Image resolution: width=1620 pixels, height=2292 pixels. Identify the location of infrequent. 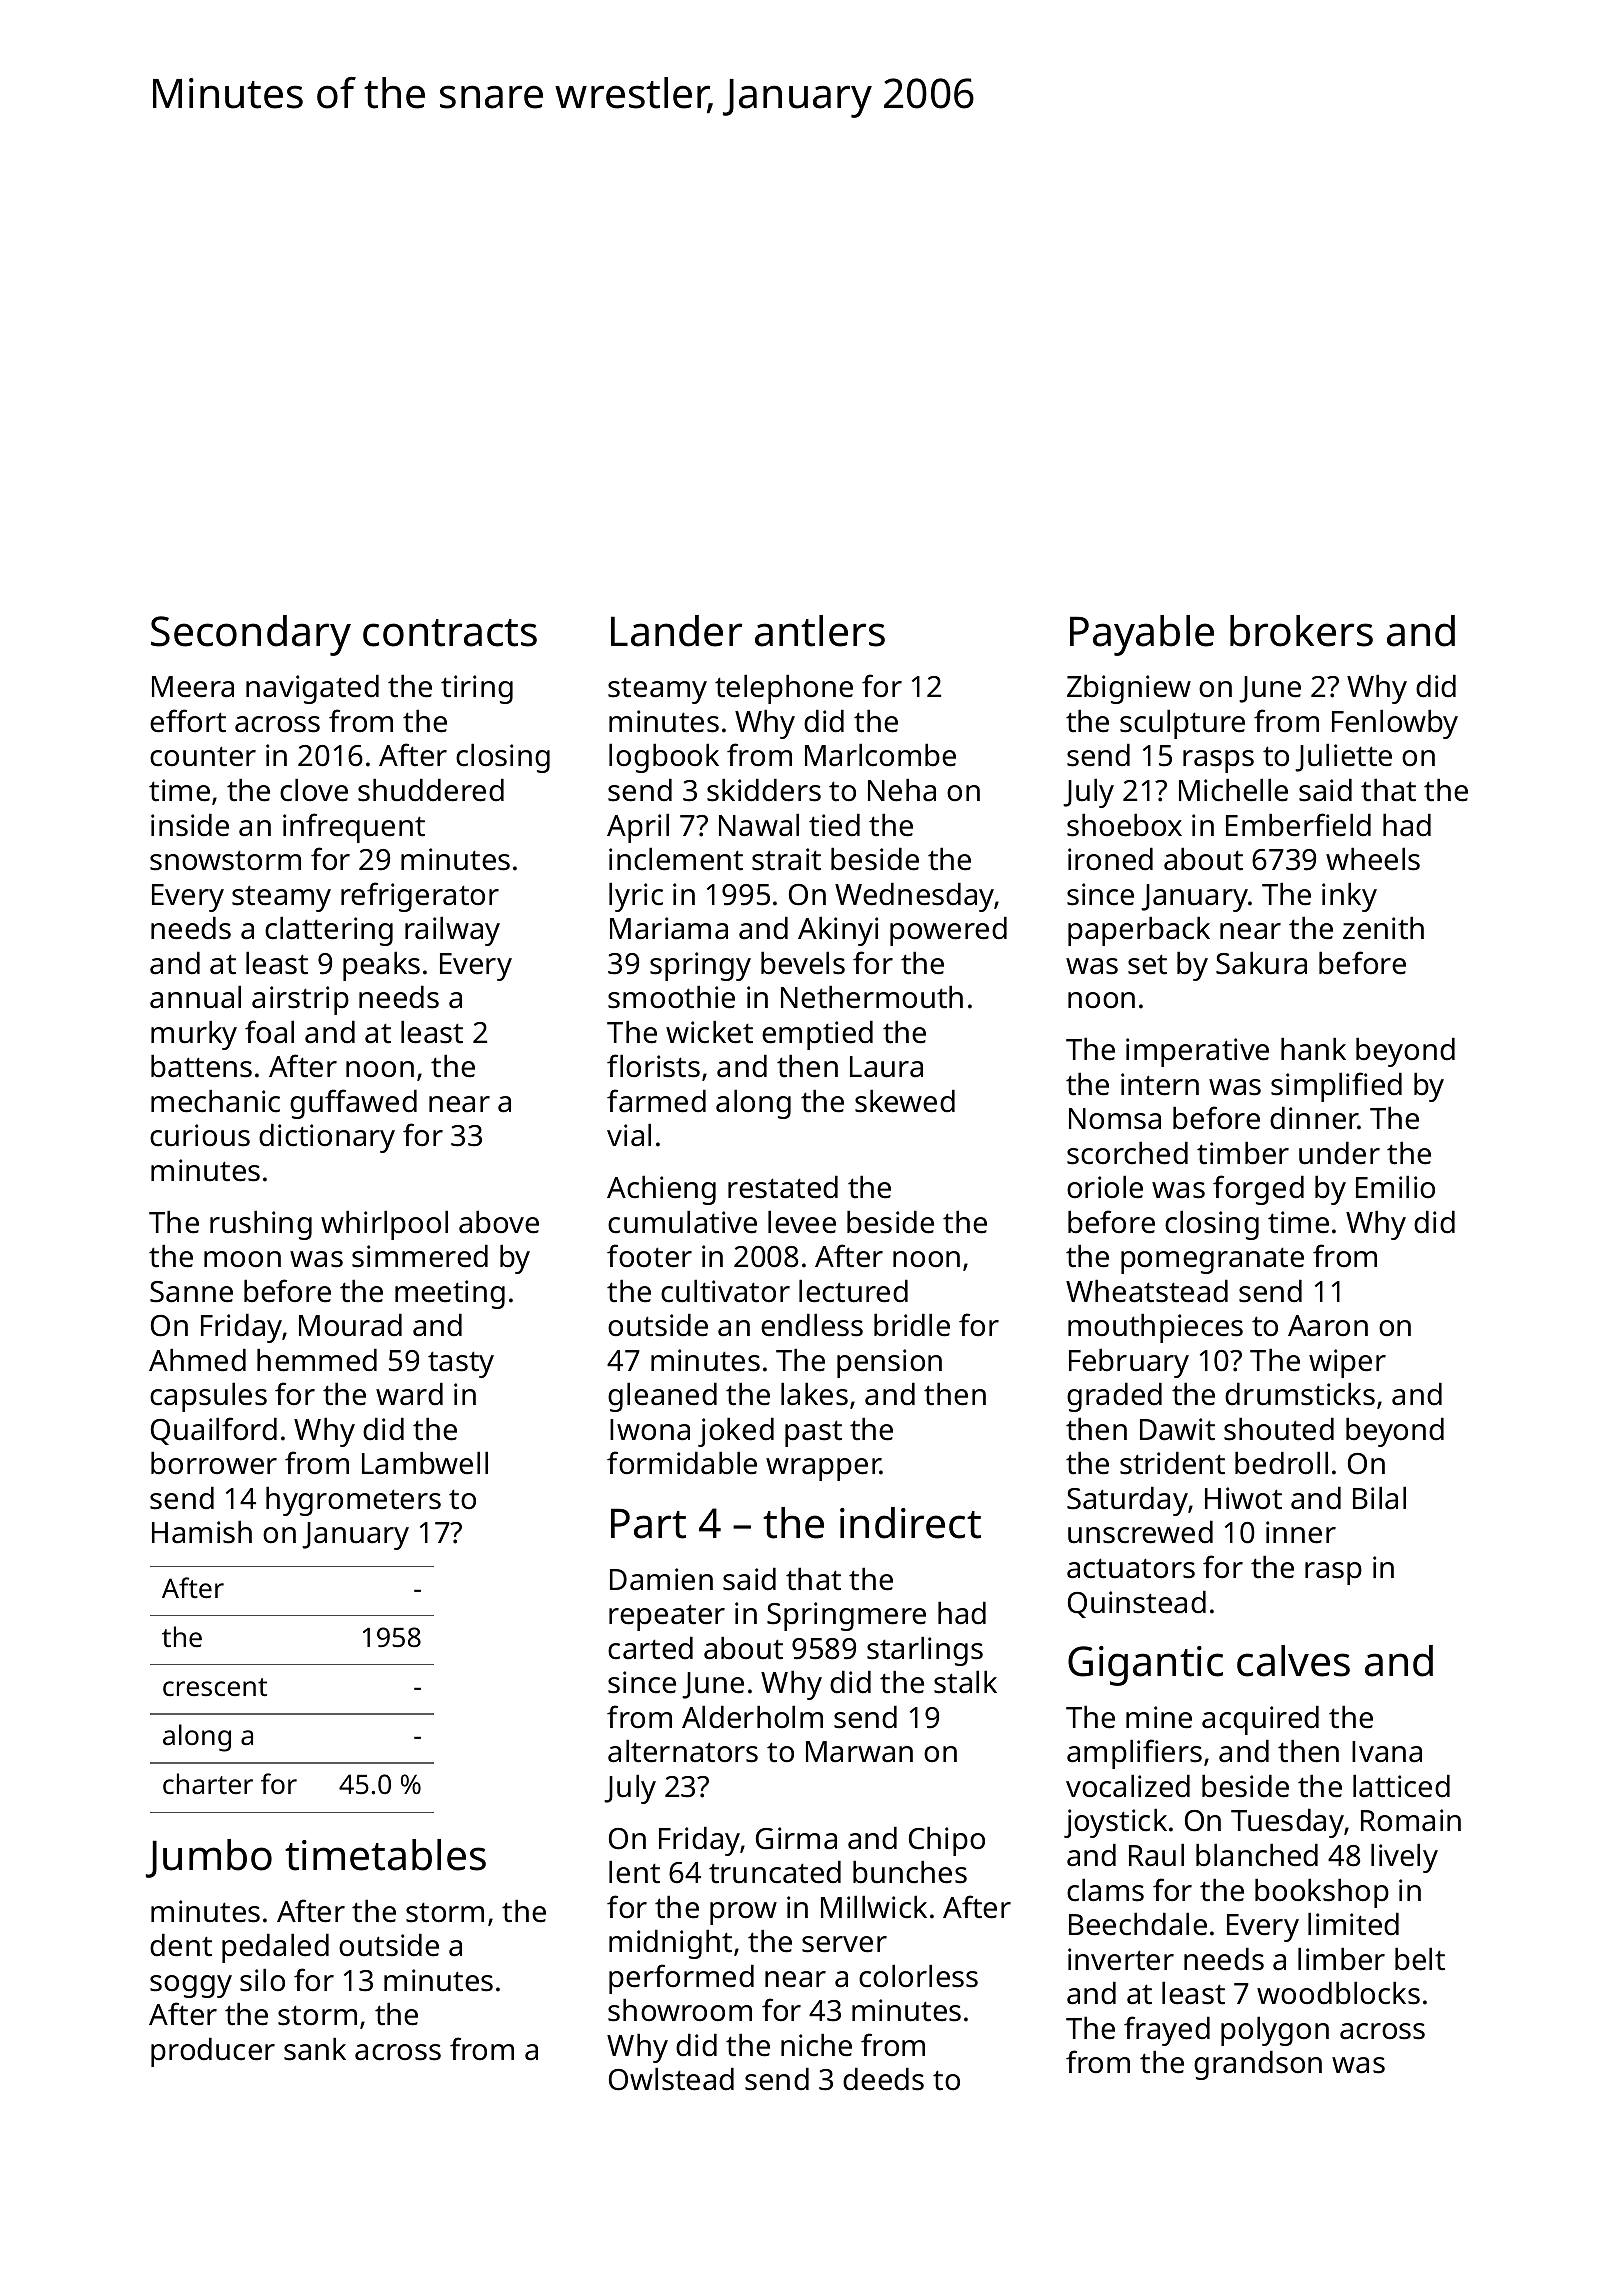
(354, 828).
